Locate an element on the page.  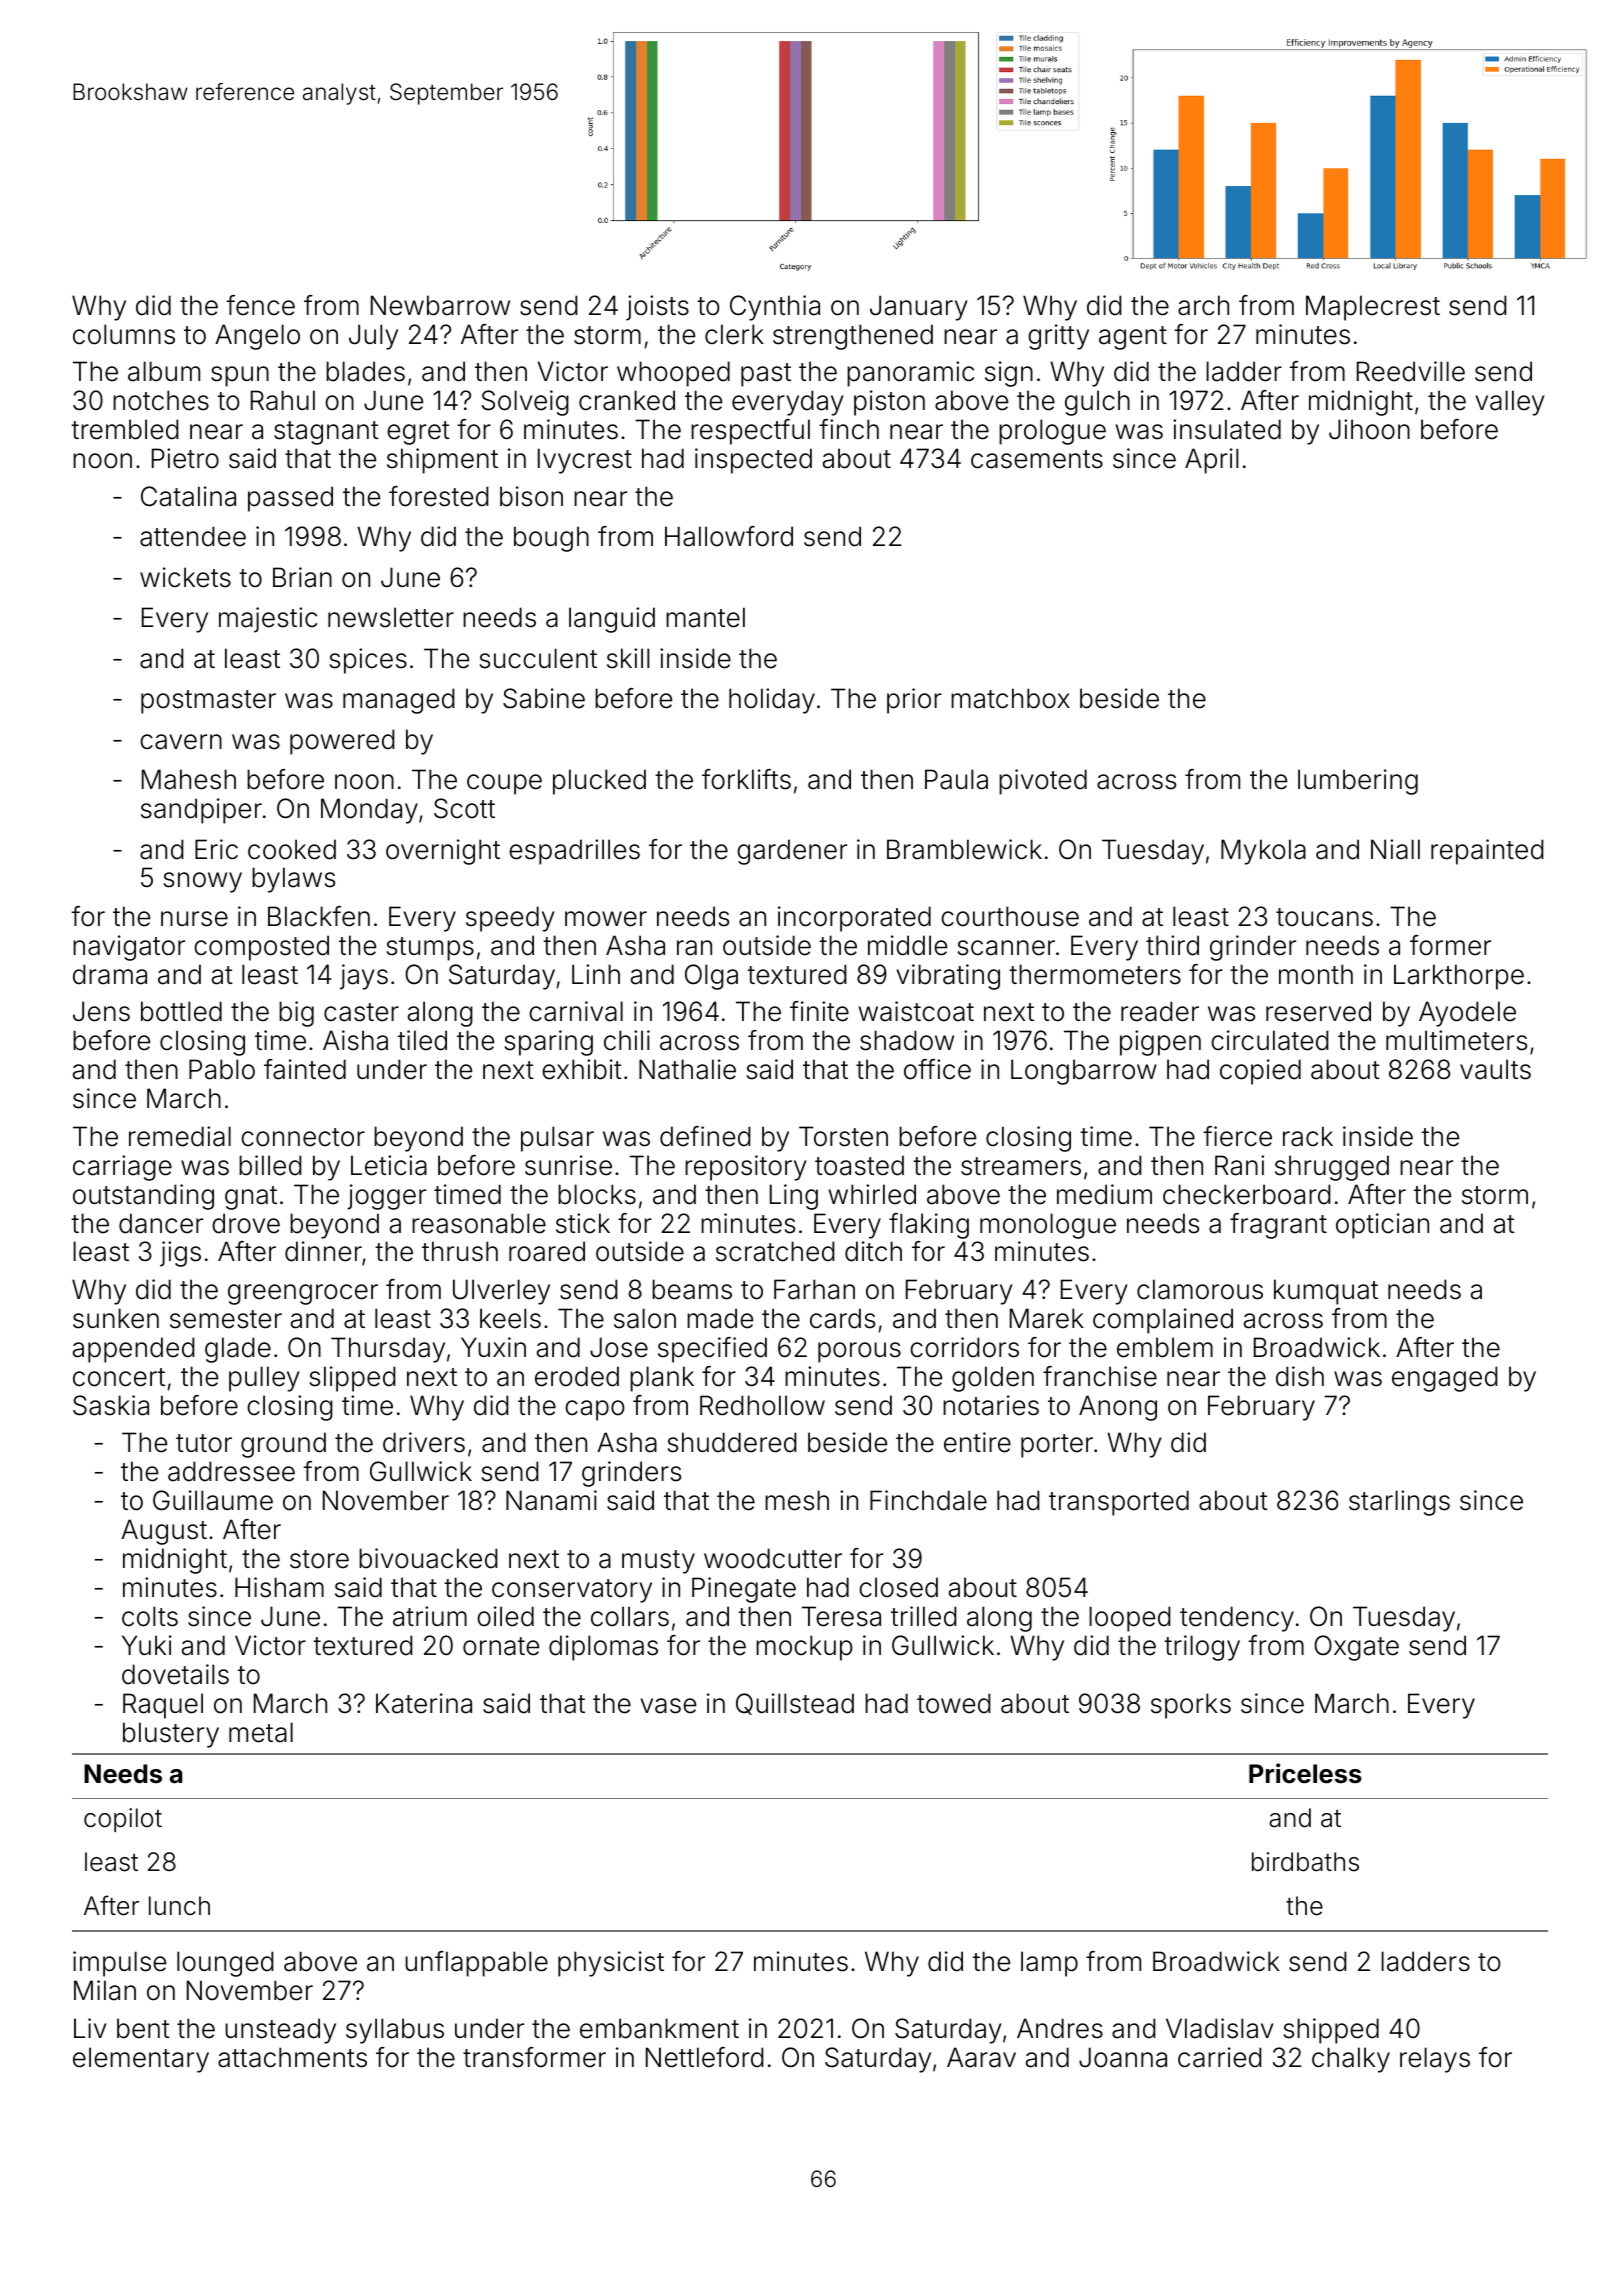
Aarav is located at coordinates (981, 2057).
